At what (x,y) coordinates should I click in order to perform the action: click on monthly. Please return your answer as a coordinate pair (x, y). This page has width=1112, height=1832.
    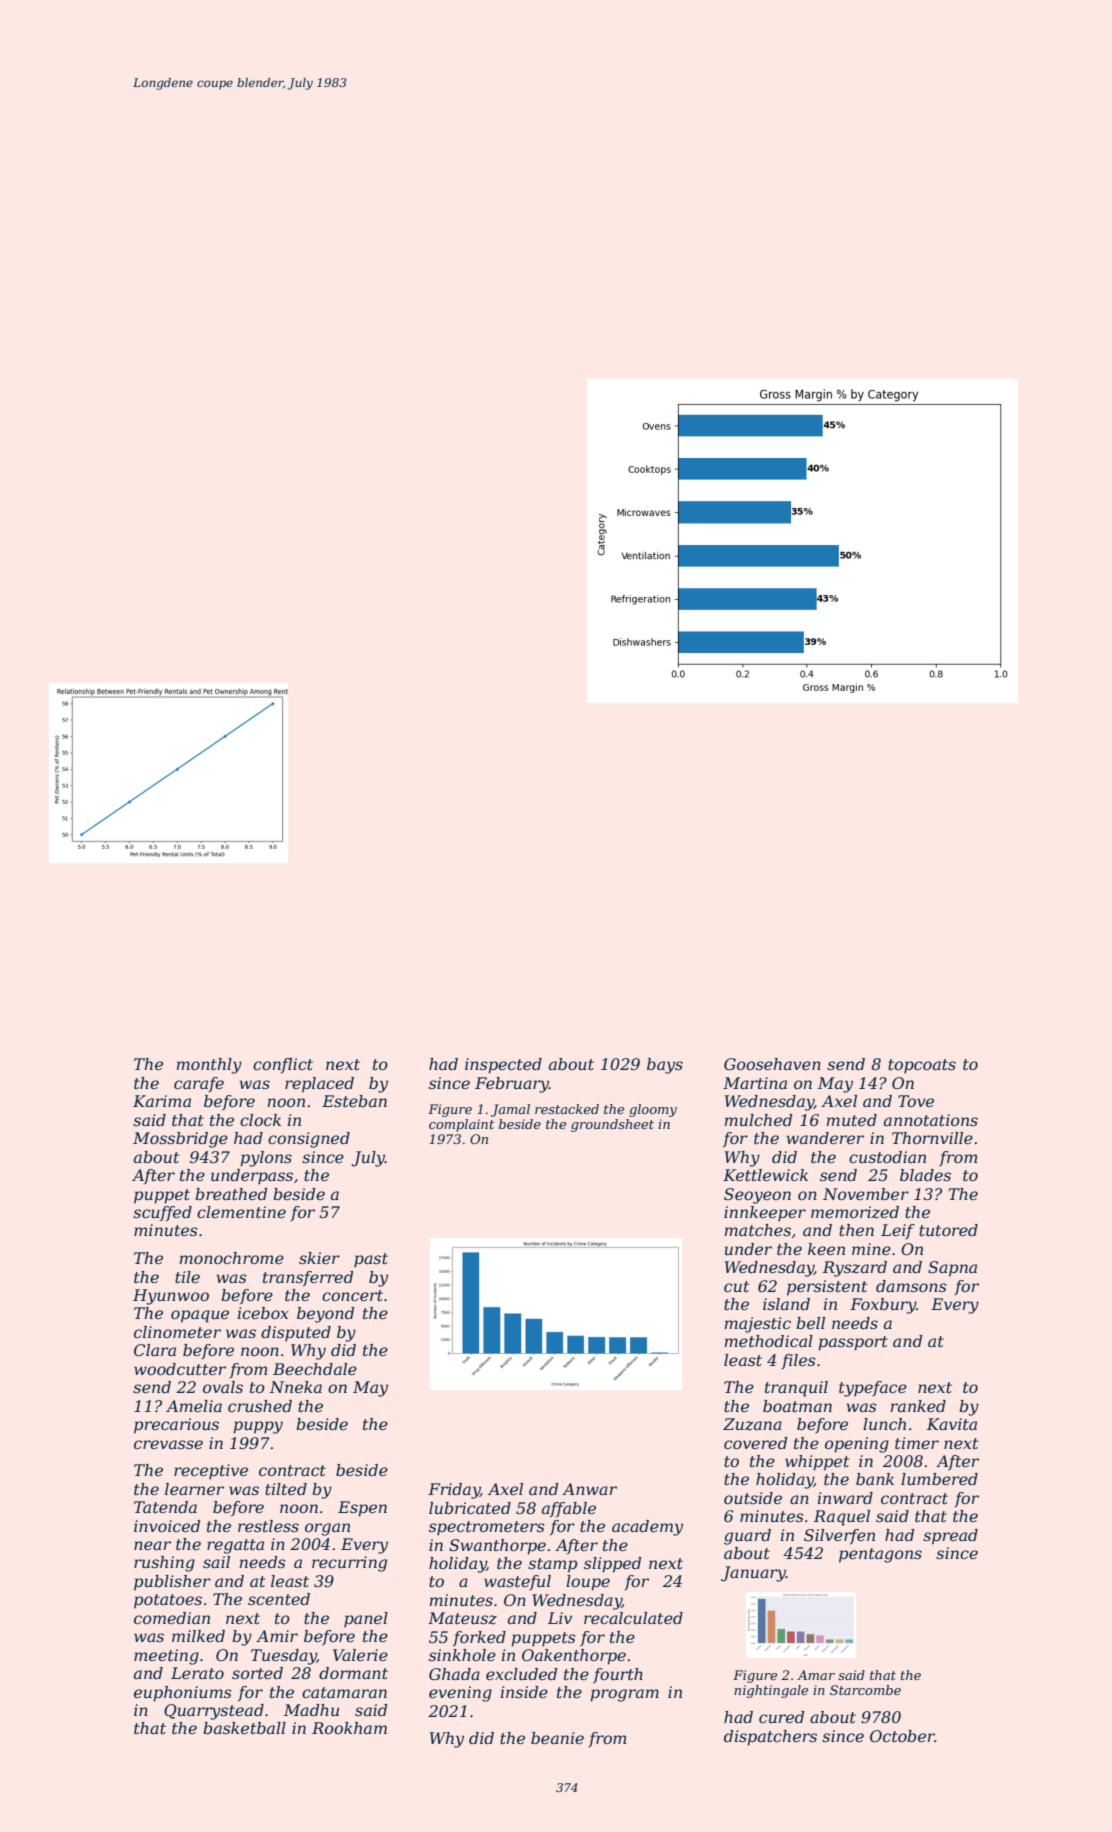
    Looking at the image, I should click on (209, 1066).
